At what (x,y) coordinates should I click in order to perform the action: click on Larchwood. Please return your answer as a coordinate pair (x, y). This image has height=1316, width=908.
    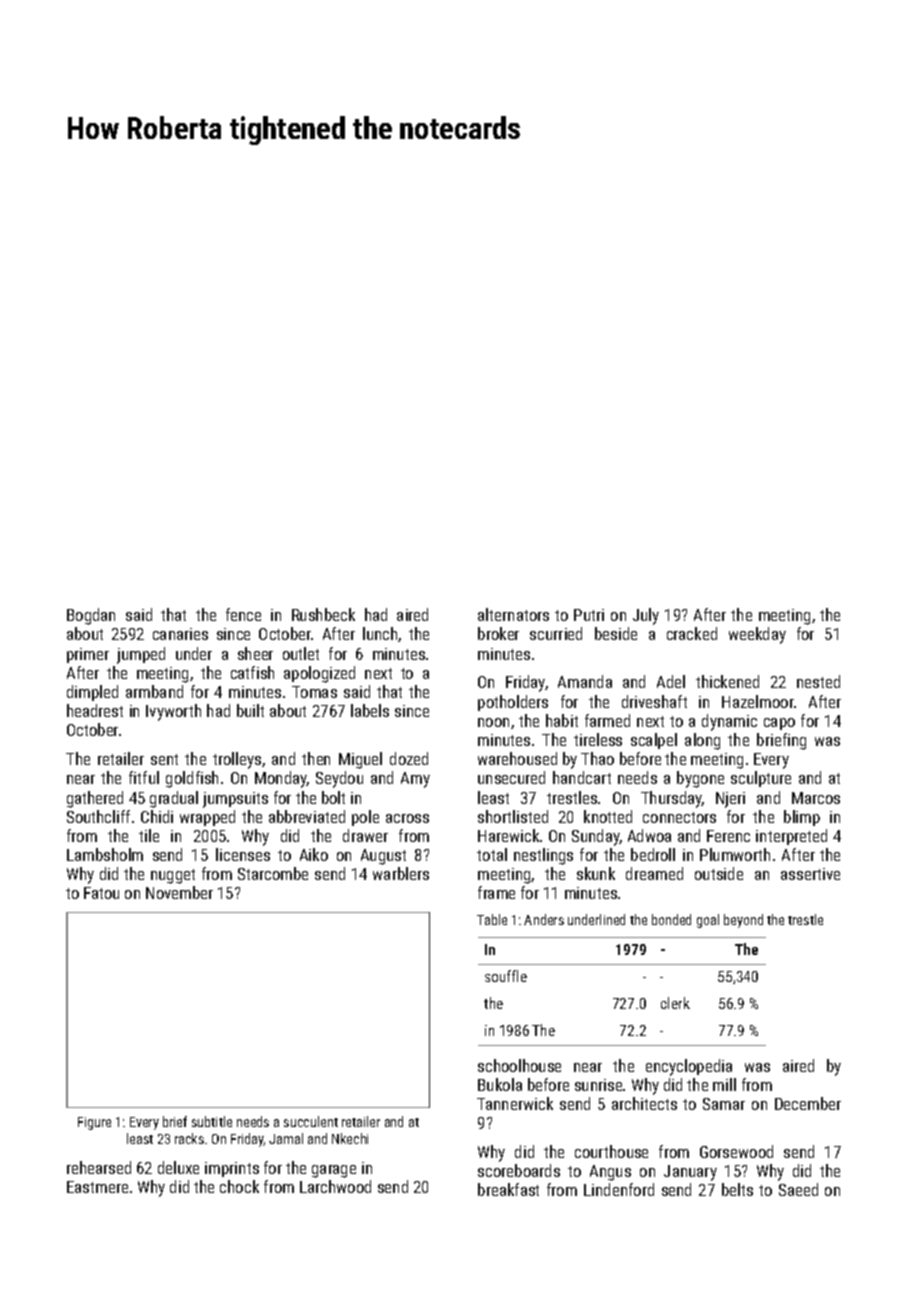
    Looking at the image, I should click on (335, 1186).
